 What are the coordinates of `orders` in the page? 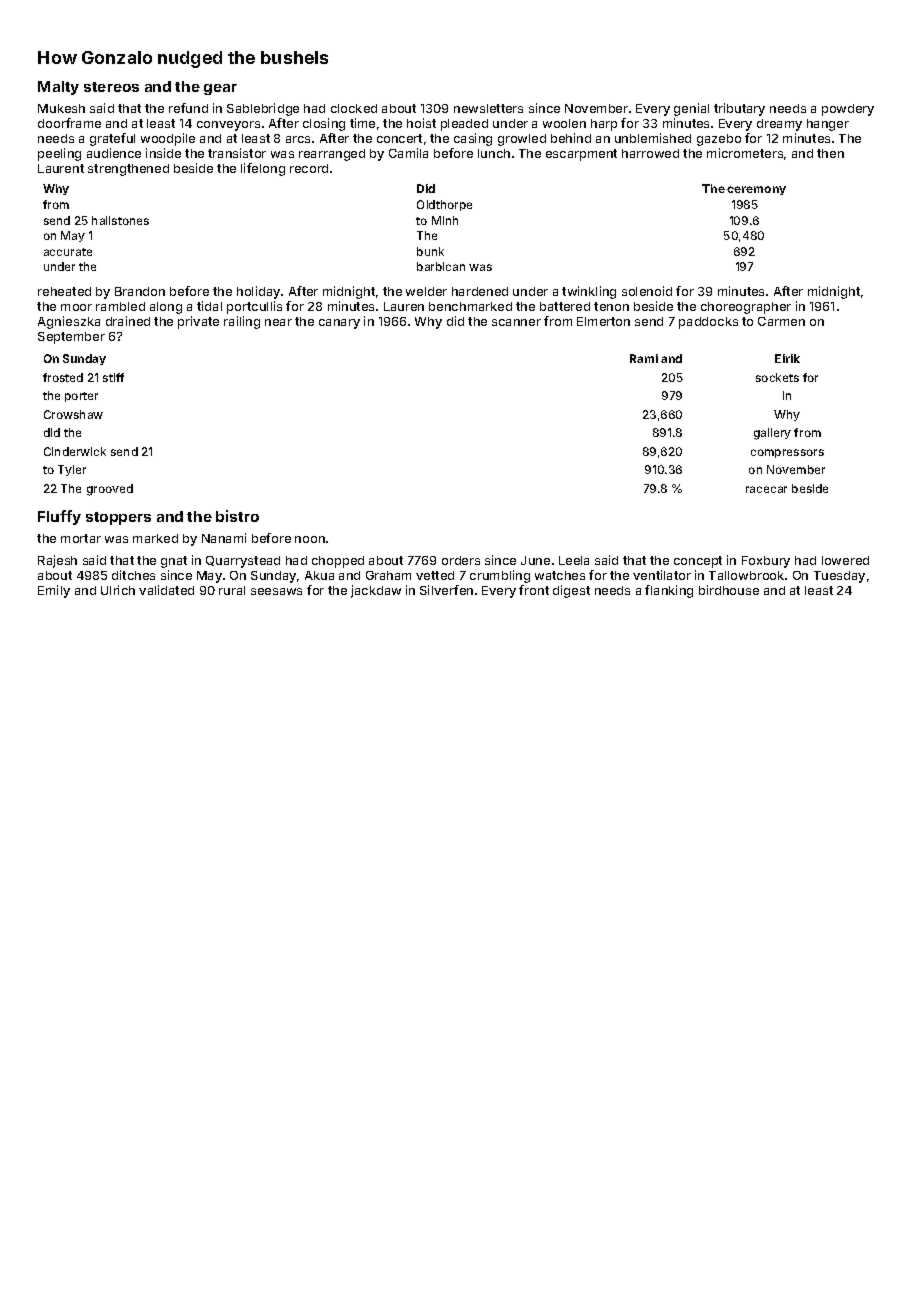 It's located at (461, 560).
